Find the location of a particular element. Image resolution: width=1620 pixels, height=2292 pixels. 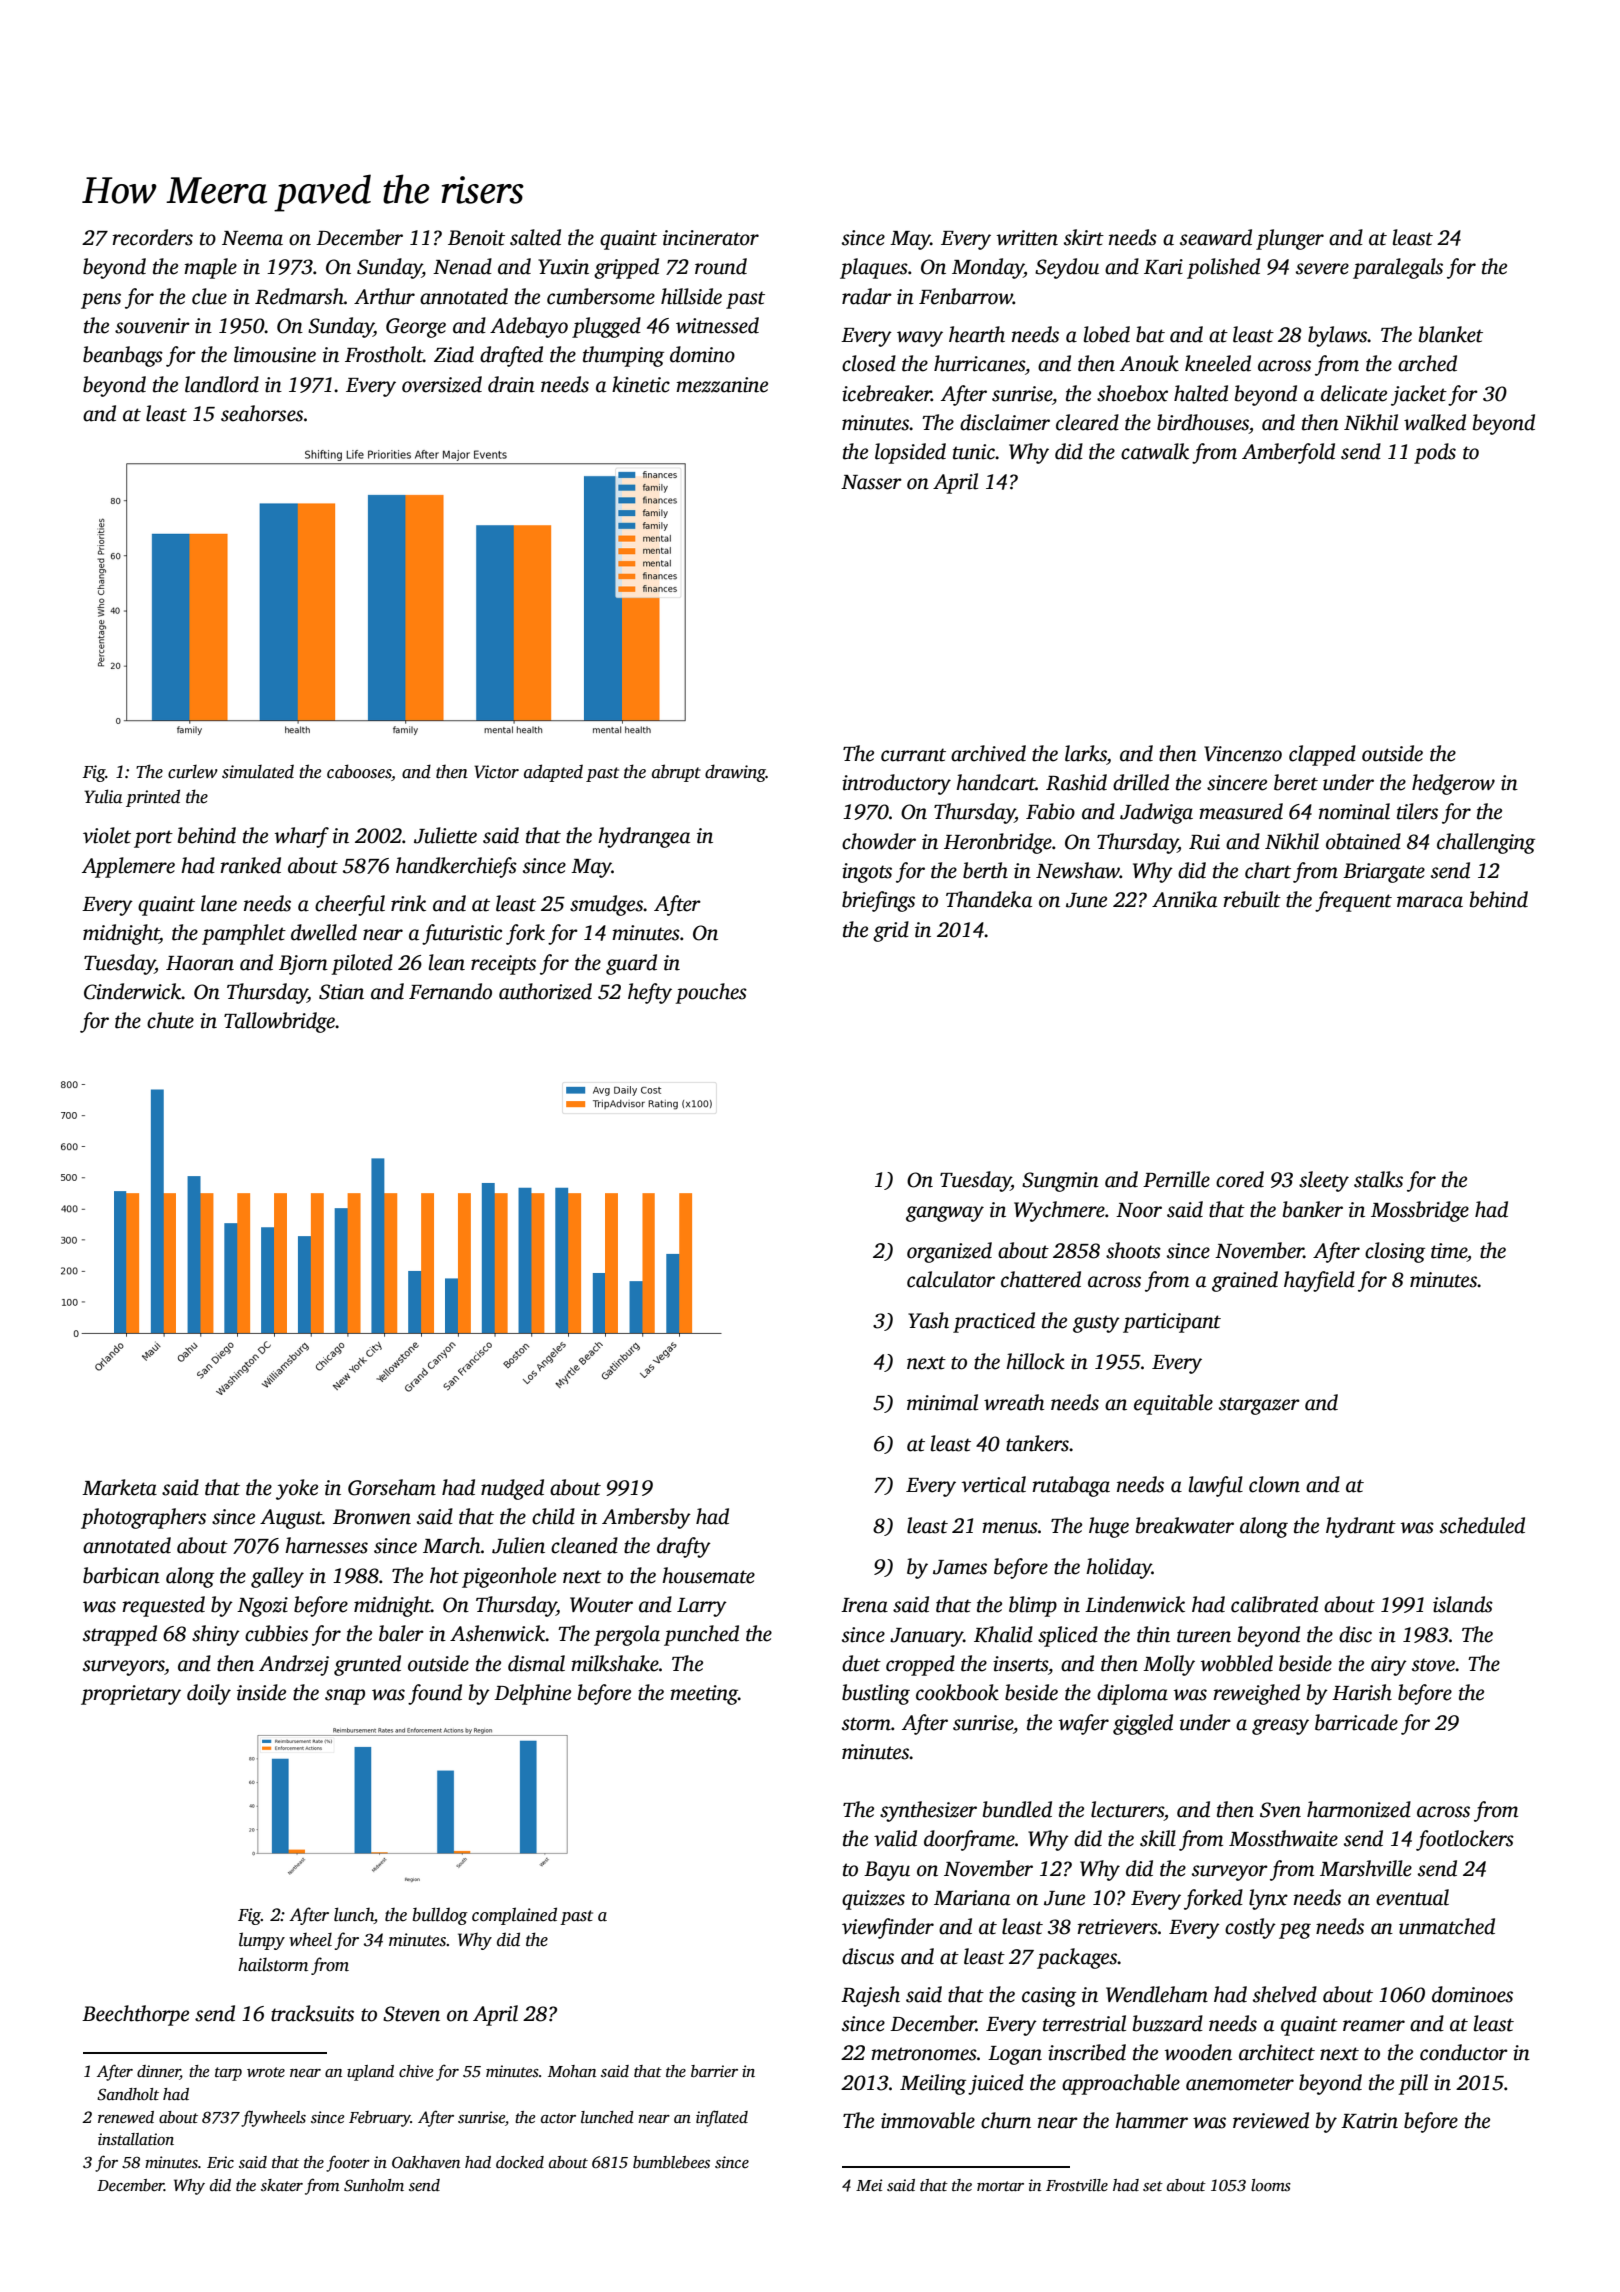

ranked is located at coordinates (250, 865).
